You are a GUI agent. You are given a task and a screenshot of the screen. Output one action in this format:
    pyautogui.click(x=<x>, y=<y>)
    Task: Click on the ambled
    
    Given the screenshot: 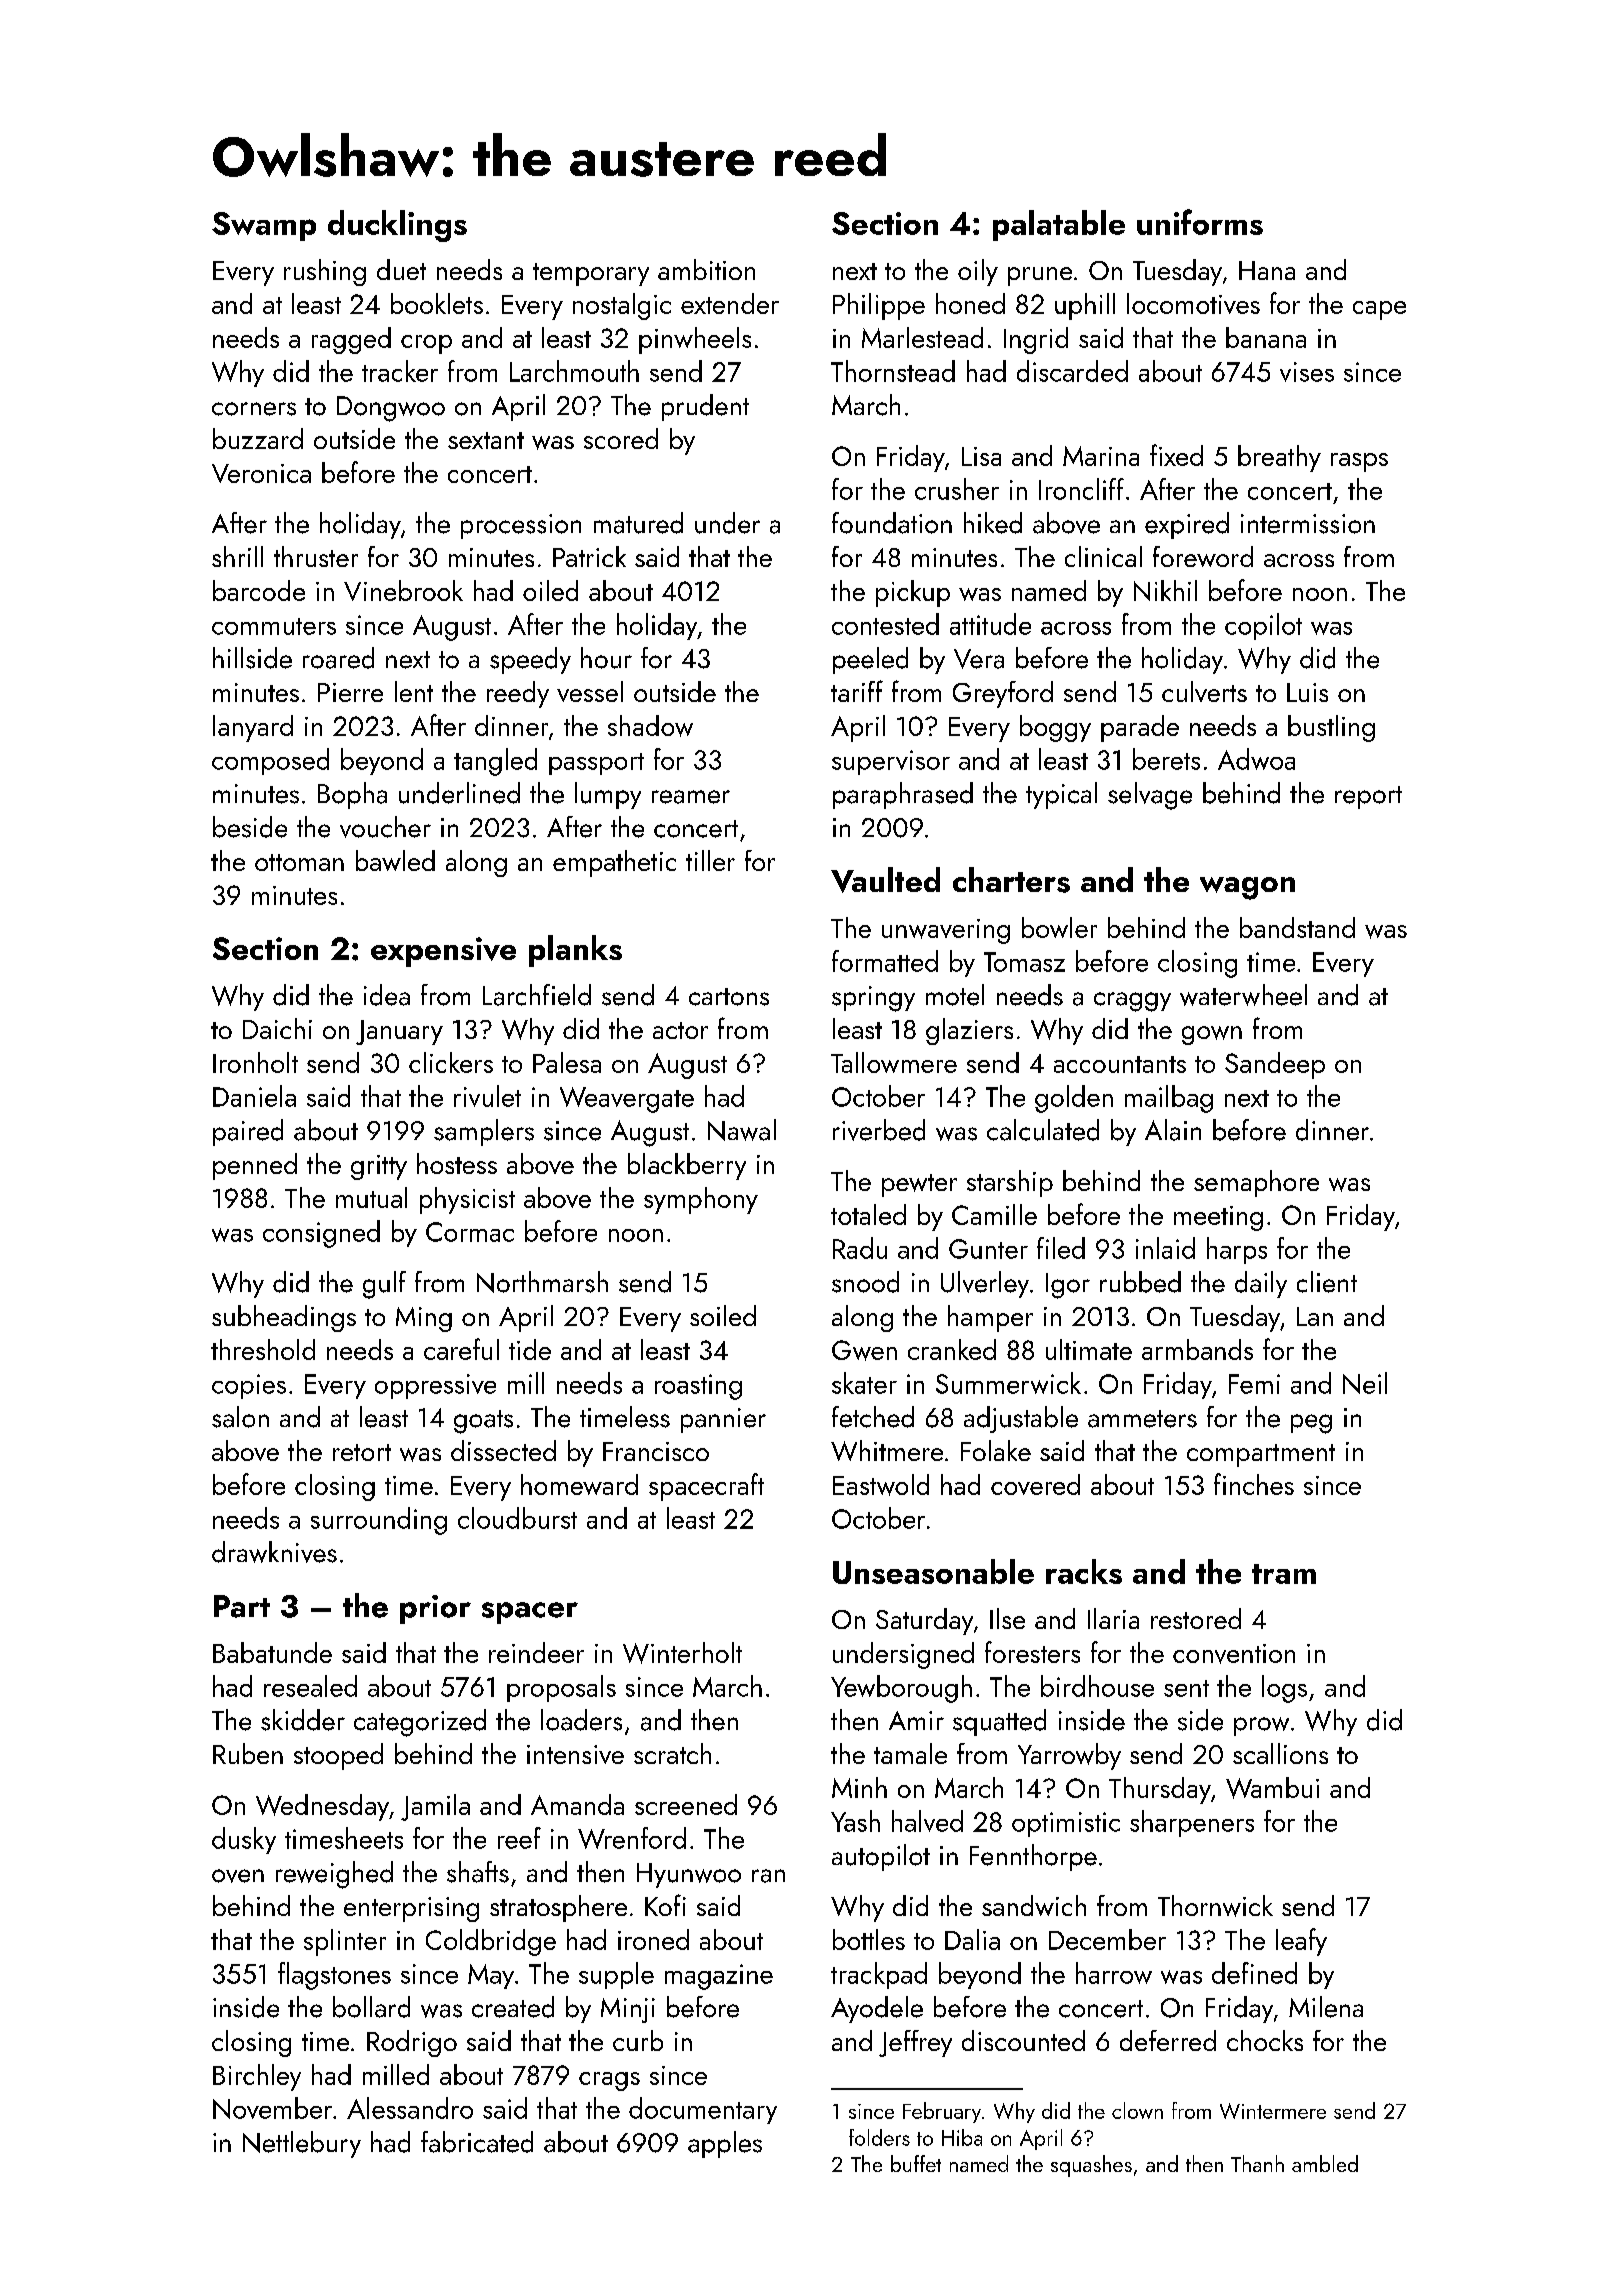 What is the action you would take?
    pyautogui.click(x=1325, y=2163)
